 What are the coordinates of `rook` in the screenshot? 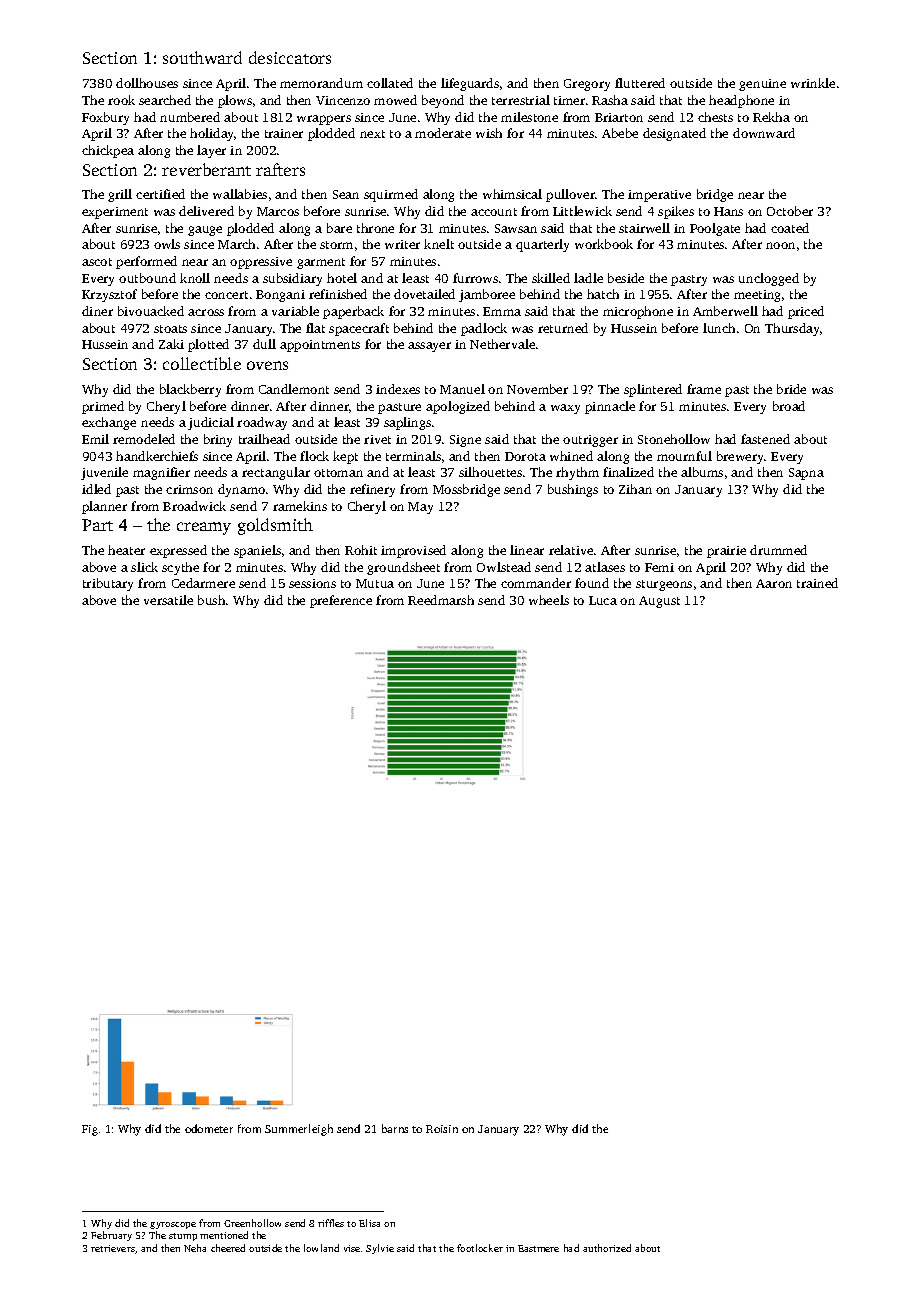 It's located at (121, 100).
